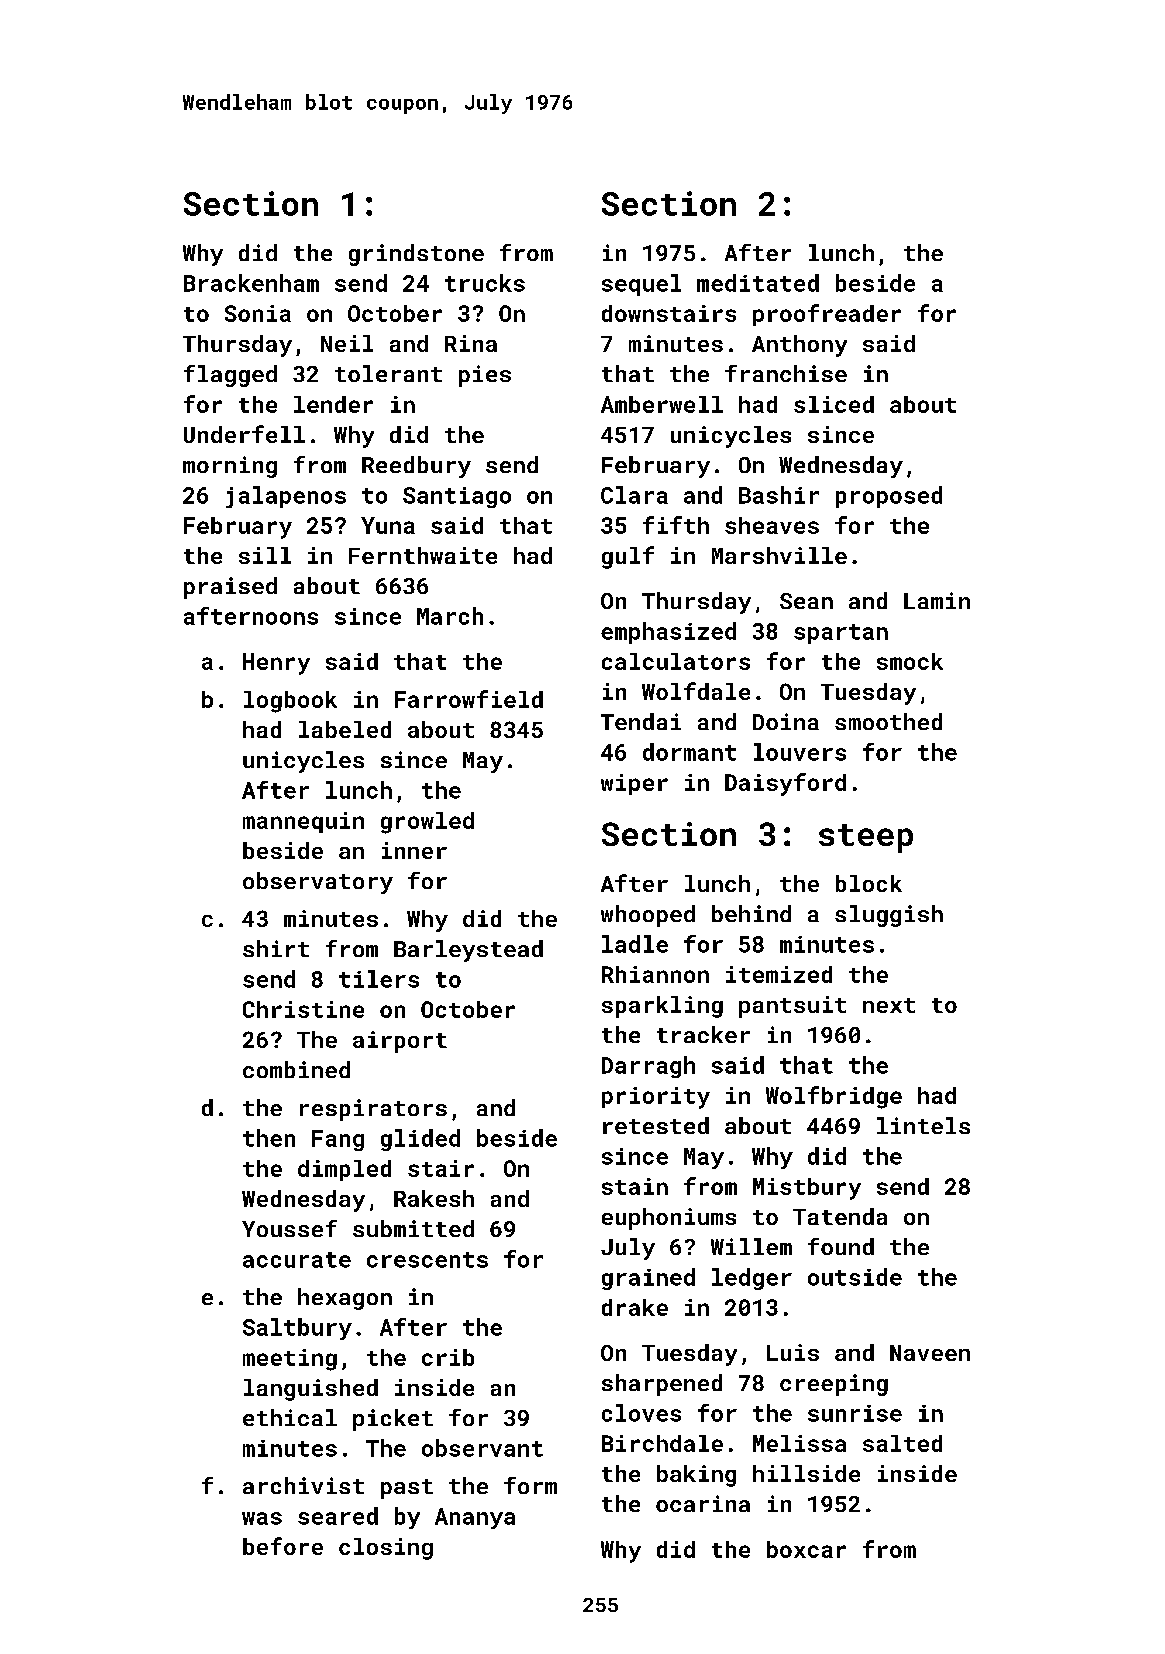  What do you see at coordinates (485, 376) in the image?
I see `pies` at bounding box center [485, 376].
